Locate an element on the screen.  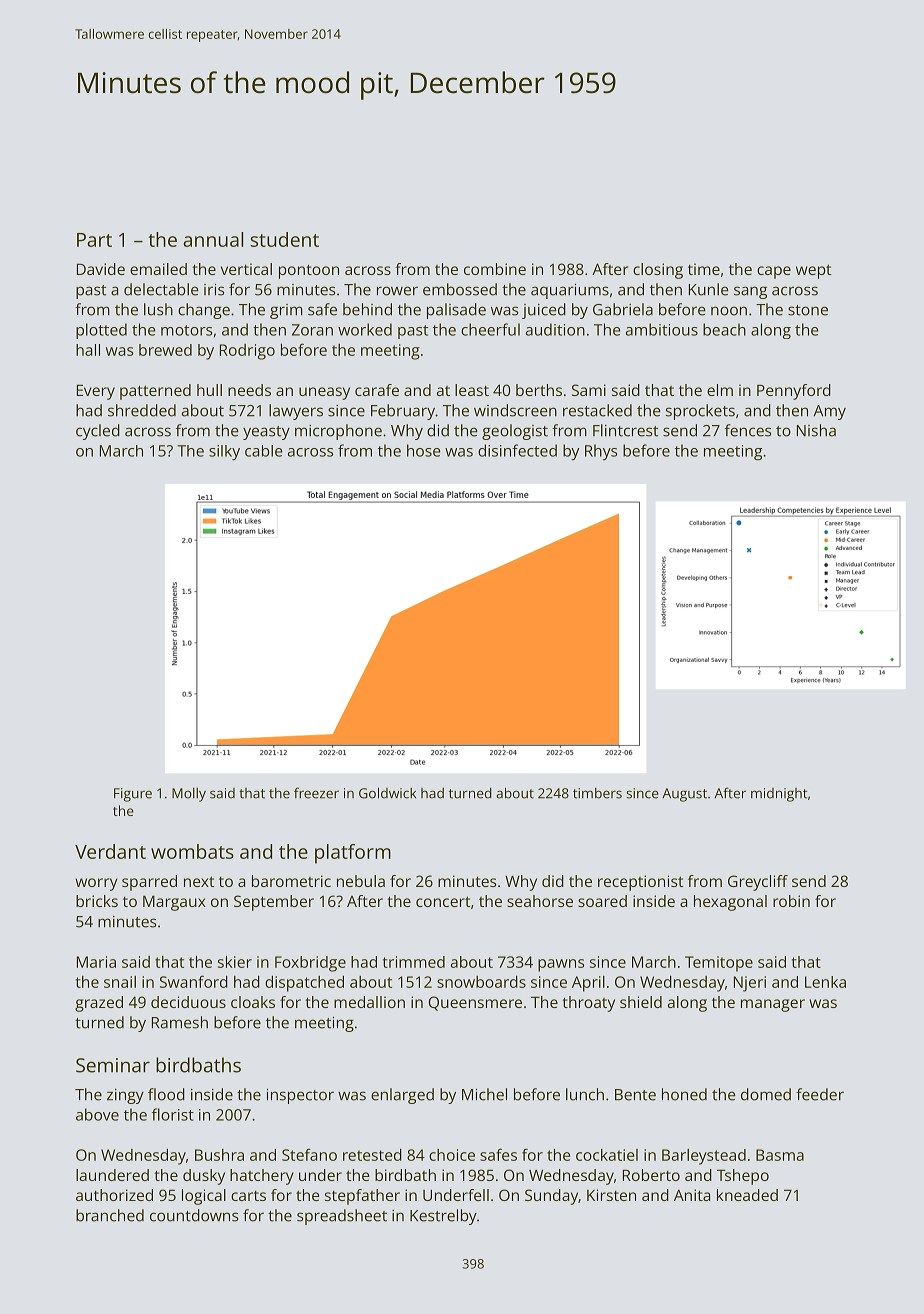
wept is located at coordinates (813, 271).
